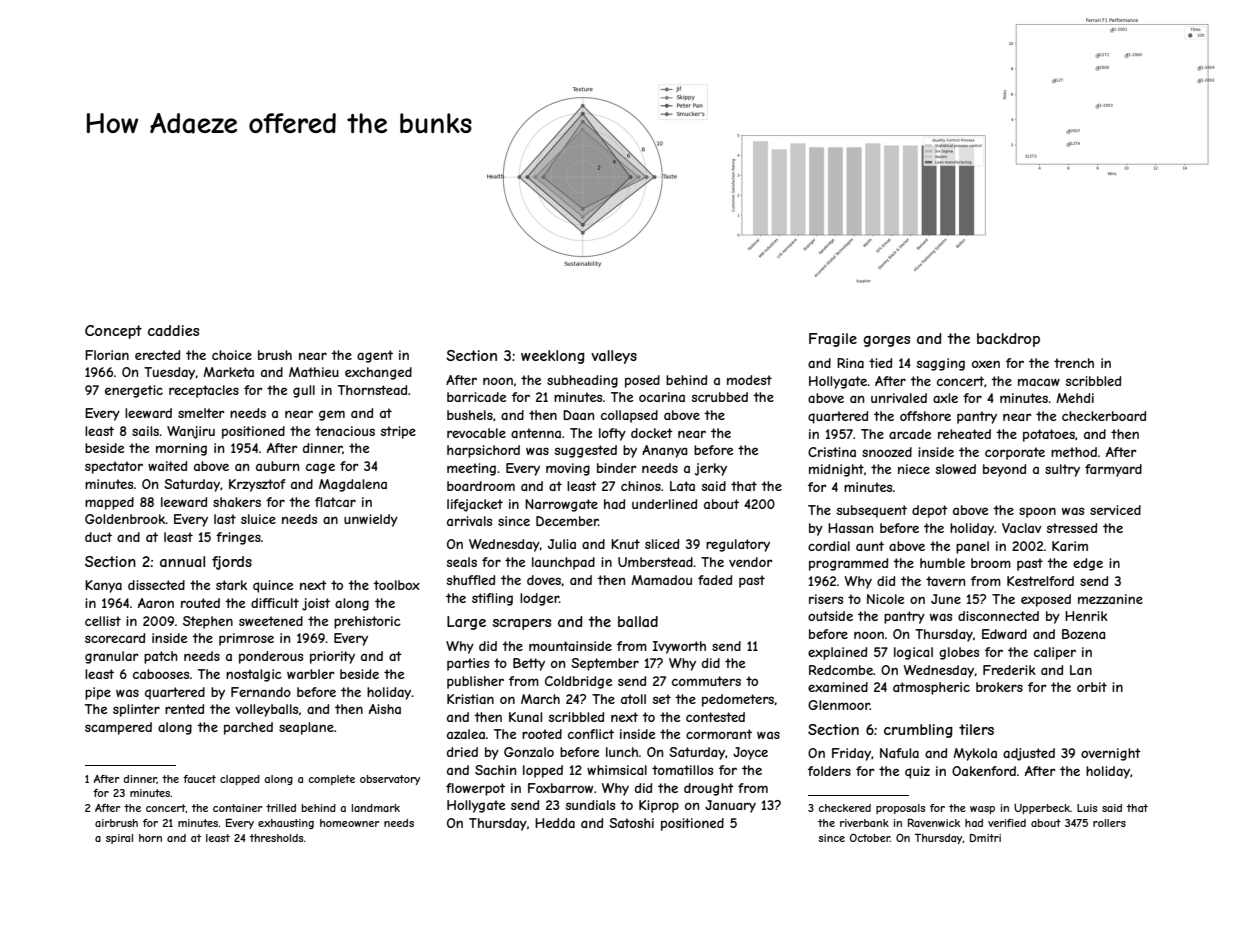  Describe the element at coordinates (119, 839) in the screenshot. I see `spiral` at that location.
